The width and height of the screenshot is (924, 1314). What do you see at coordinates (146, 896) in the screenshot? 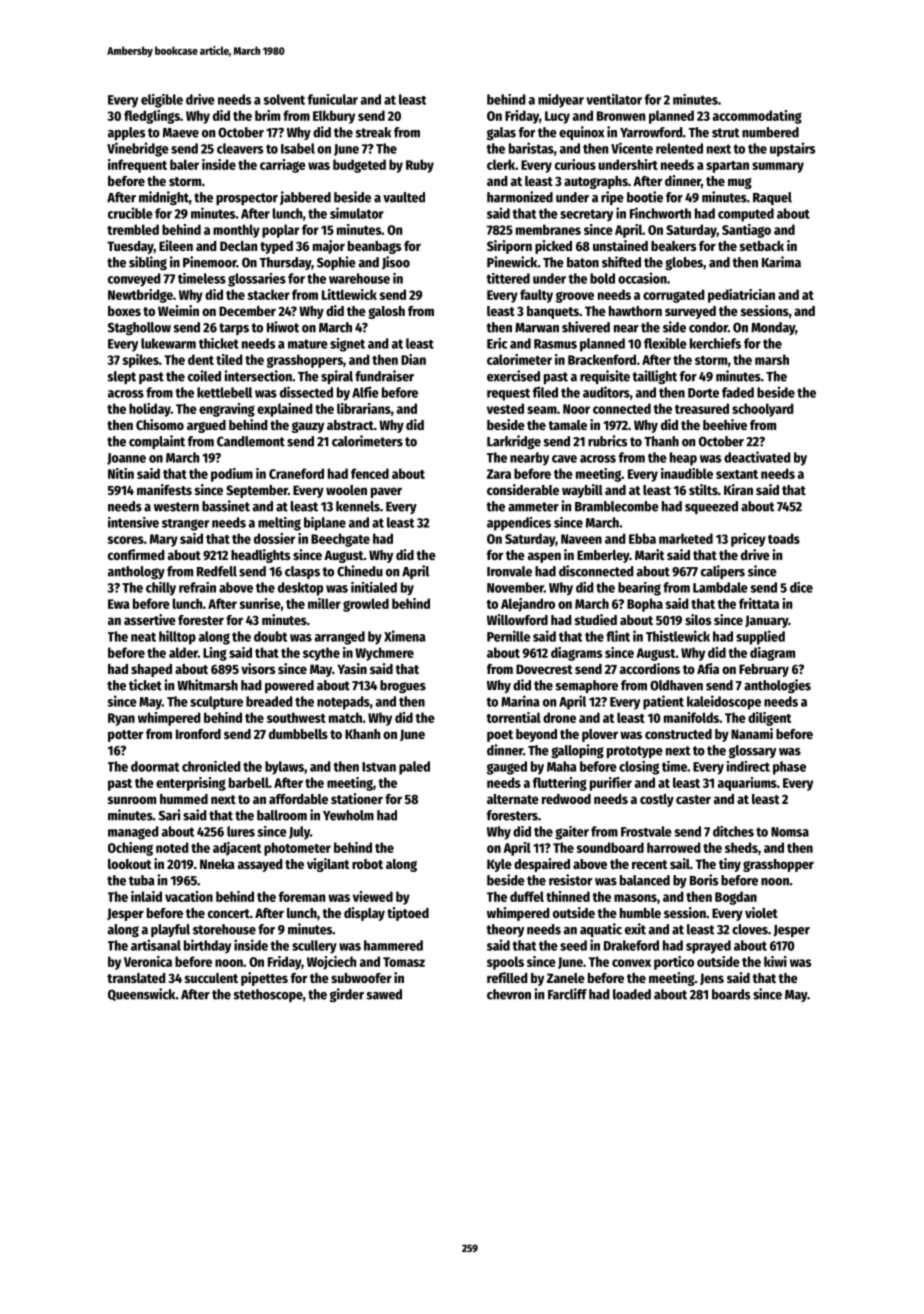
I see `inlaid` at bounding box center [146, 896].
